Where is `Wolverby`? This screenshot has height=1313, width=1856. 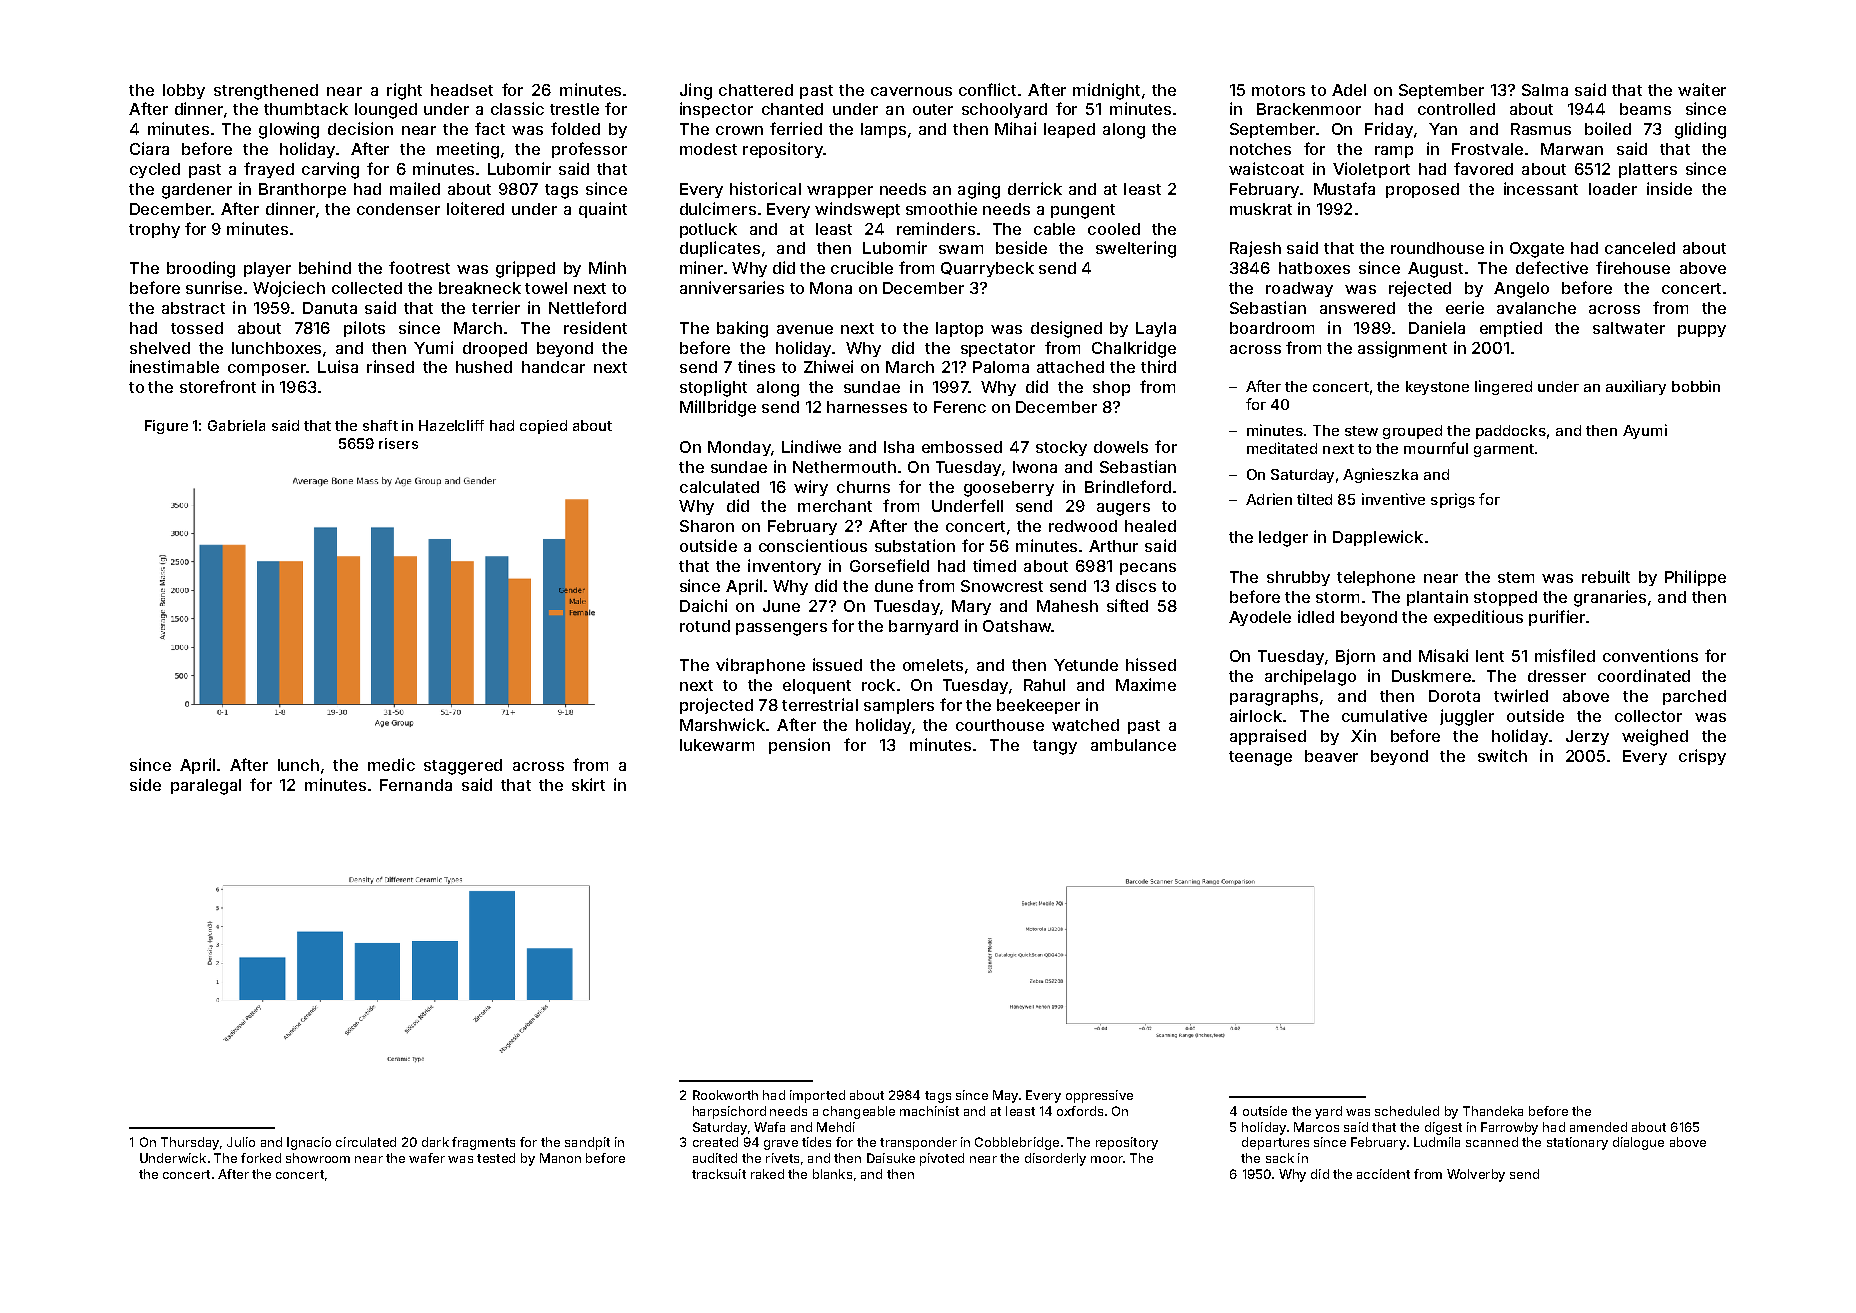
Wolverby is located at coordinates (1476, 1175).
